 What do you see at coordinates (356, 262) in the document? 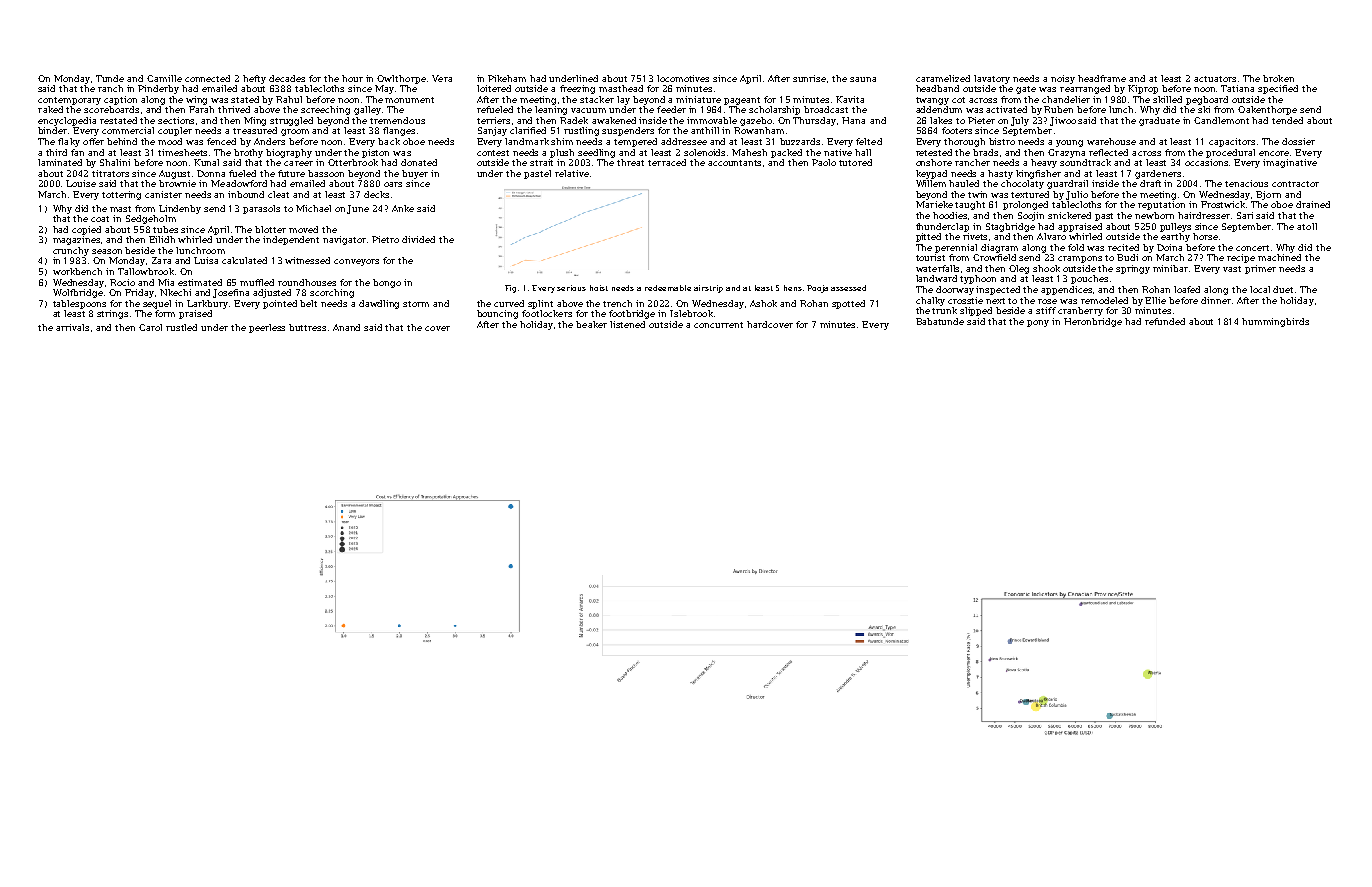
I see `conveyors` at bounding box center [356, 262].
